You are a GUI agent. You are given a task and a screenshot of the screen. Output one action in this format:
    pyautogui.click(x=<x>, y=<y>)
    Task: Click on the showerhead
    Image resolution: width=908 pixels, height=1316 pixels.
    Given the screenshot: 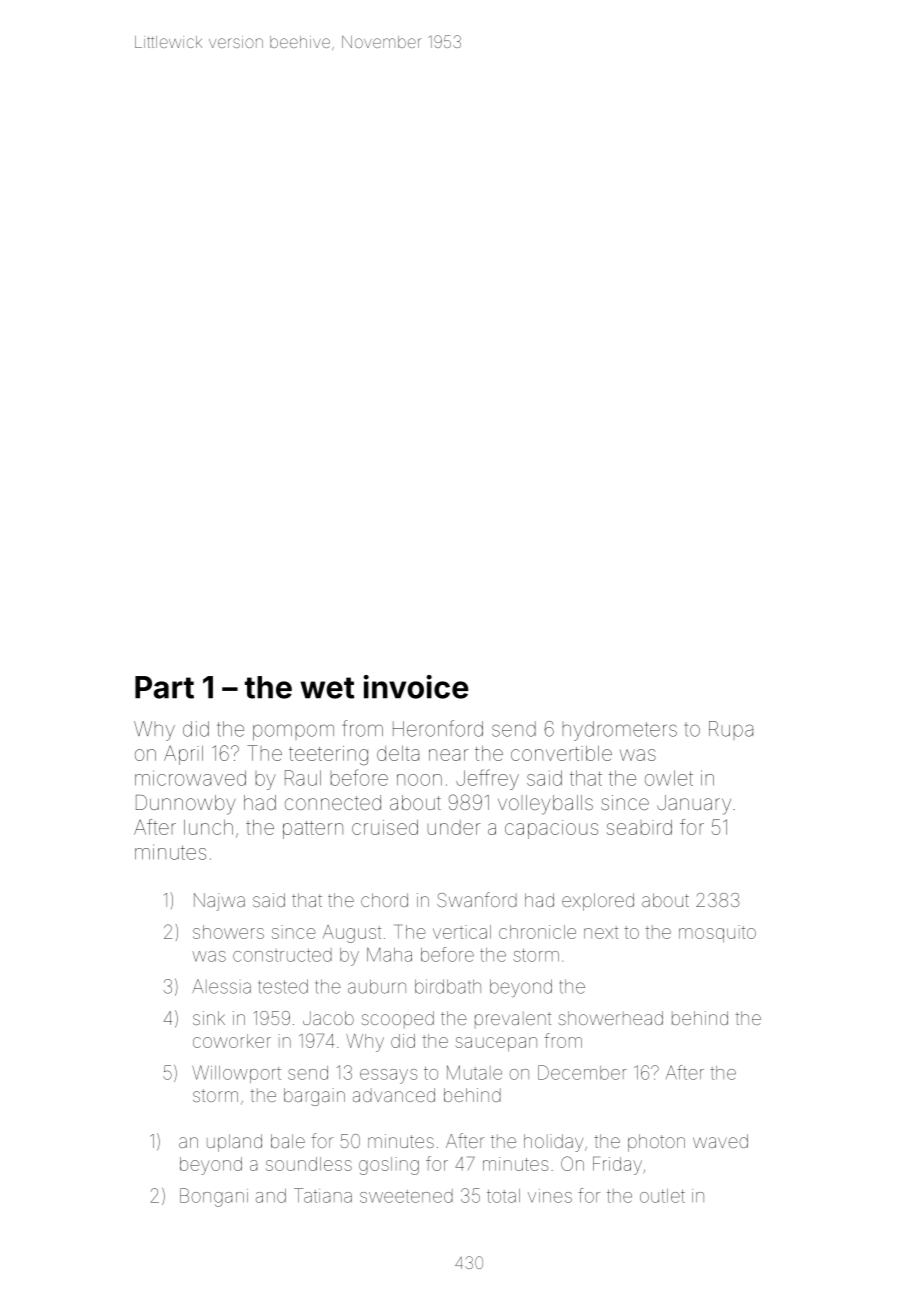 What is the action you would take?
    pyautogui.click(x=611, y=1018)
